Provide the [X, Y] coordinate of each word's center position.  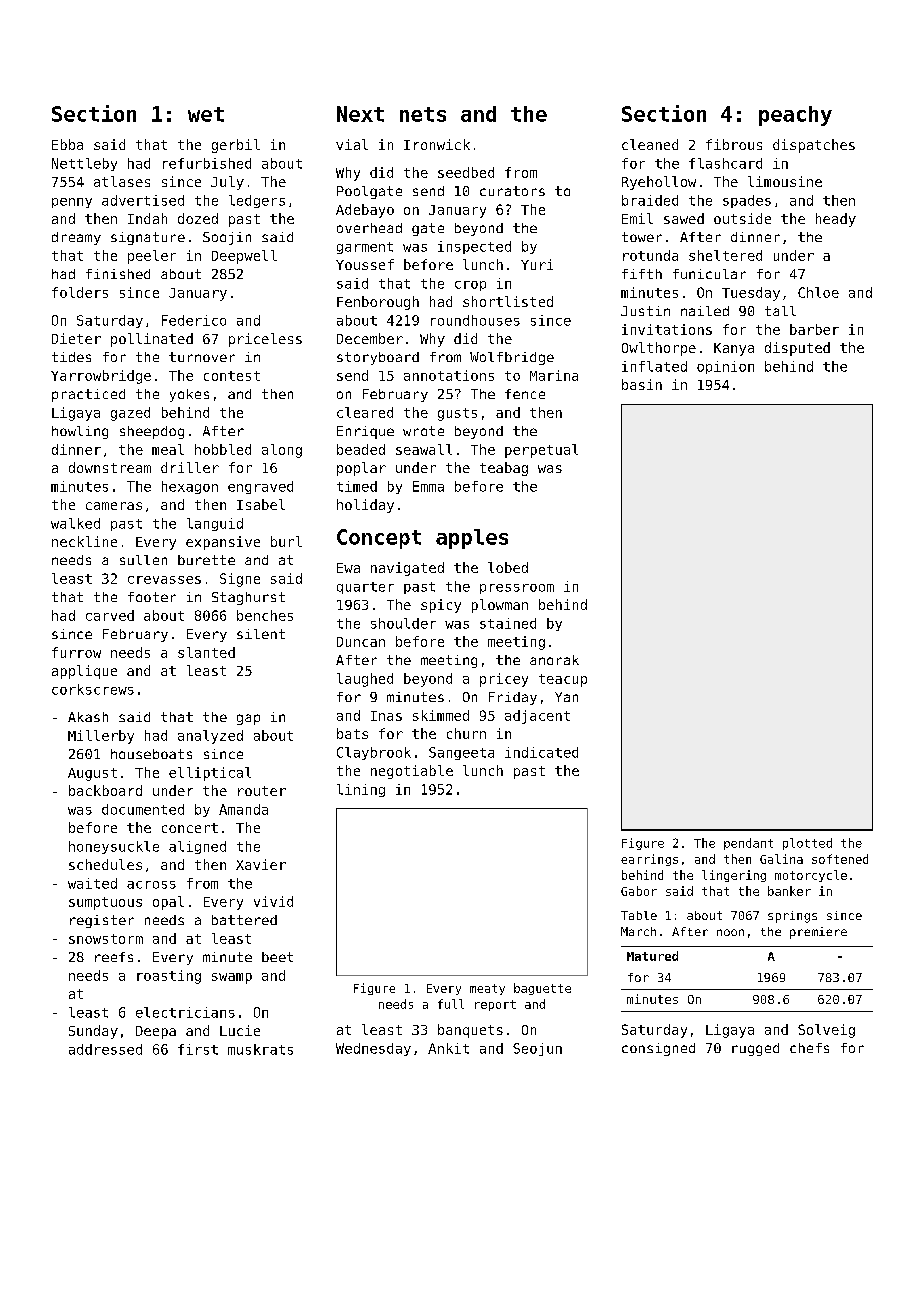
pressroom [517, 589]
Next [360, 114]
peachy [795, 116]
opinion [725, 367]
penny [72, 203]
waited [92, 883]
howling [80, 432]
